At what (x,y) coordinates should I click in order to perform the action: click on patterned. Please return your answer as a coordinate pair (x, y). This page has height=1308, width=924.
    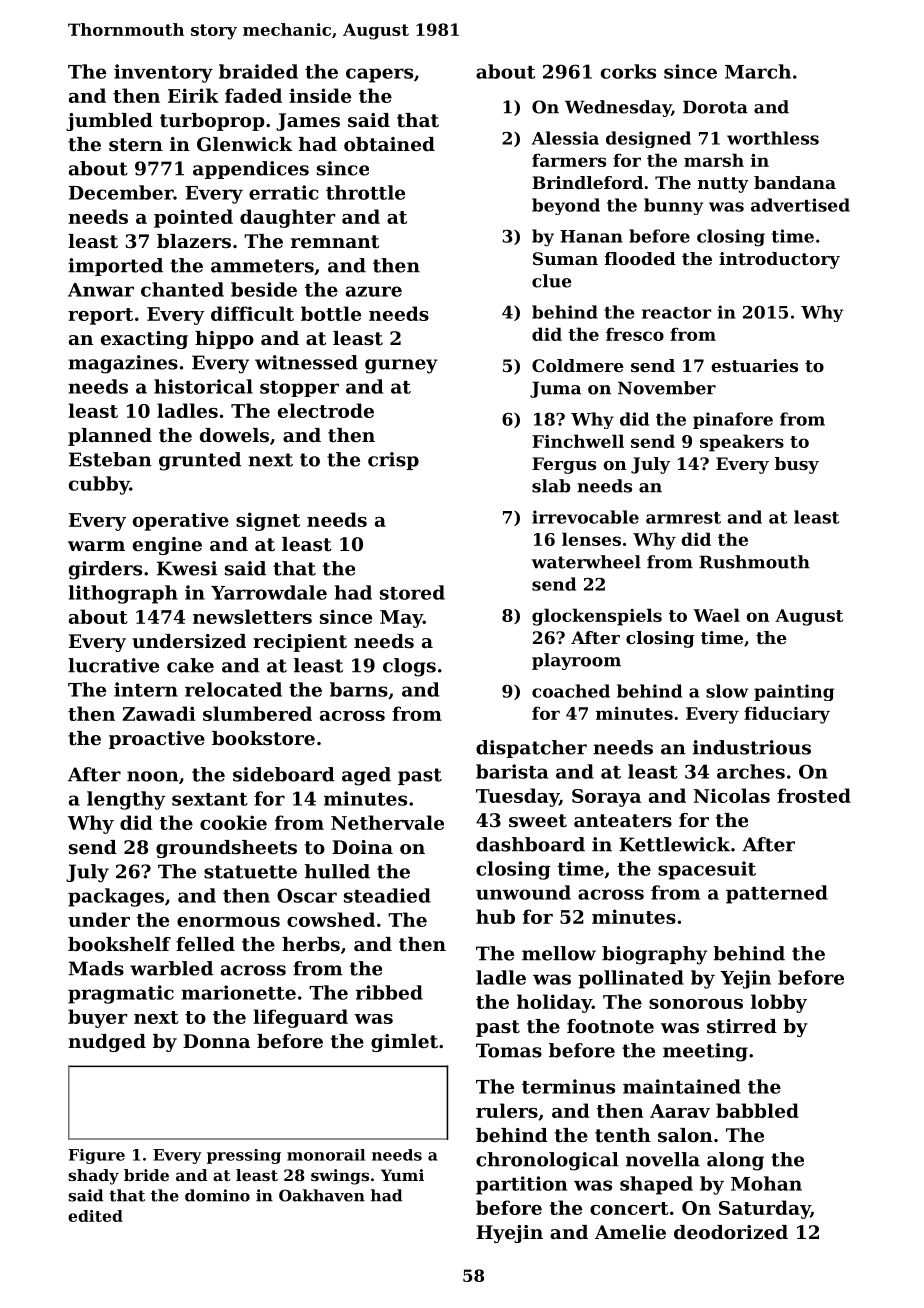
    Looking at the image, I should click on (777, 894).
